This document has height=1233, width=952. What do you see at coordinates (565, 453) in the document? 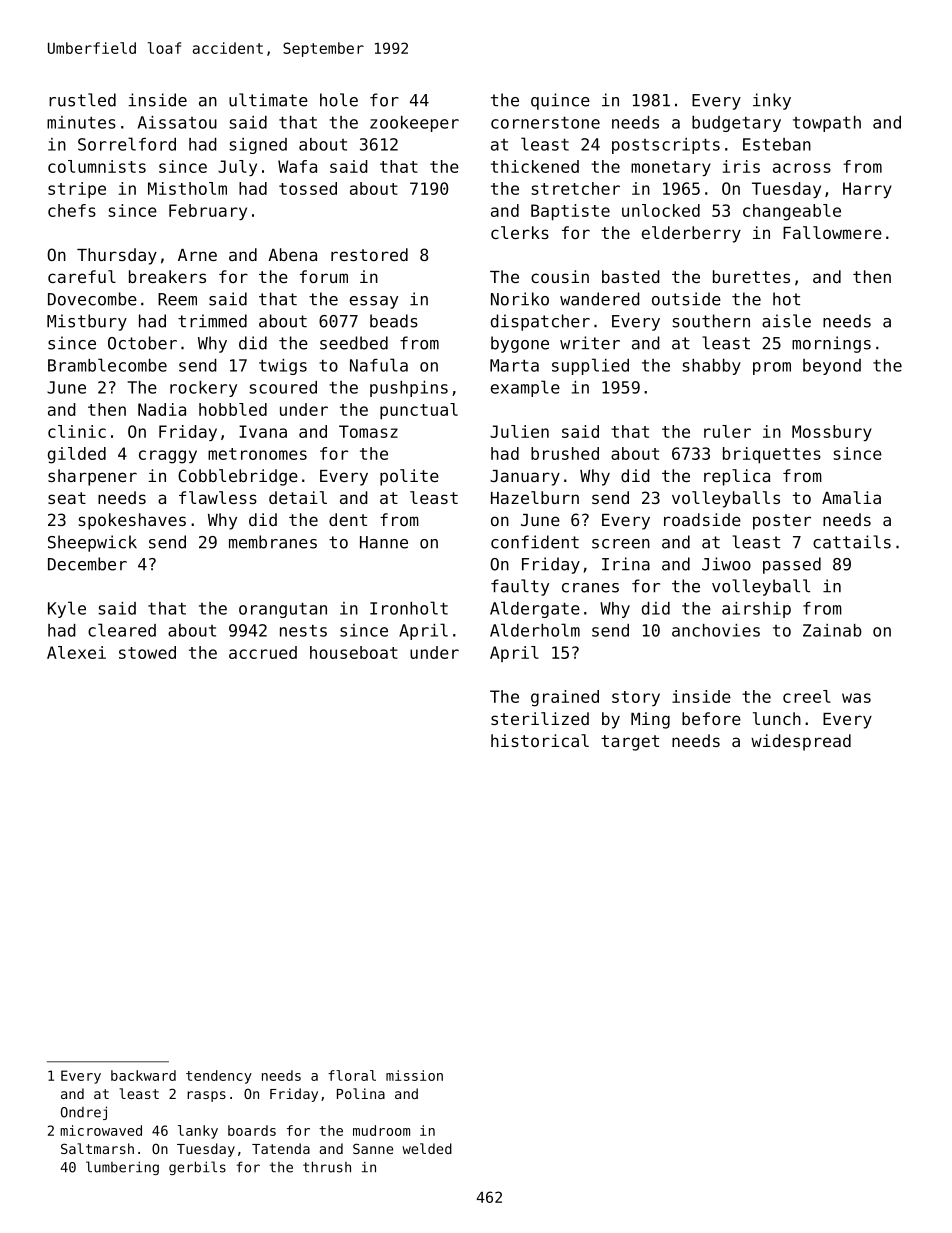
I see `brushed` at bounding box center [565, 453].
